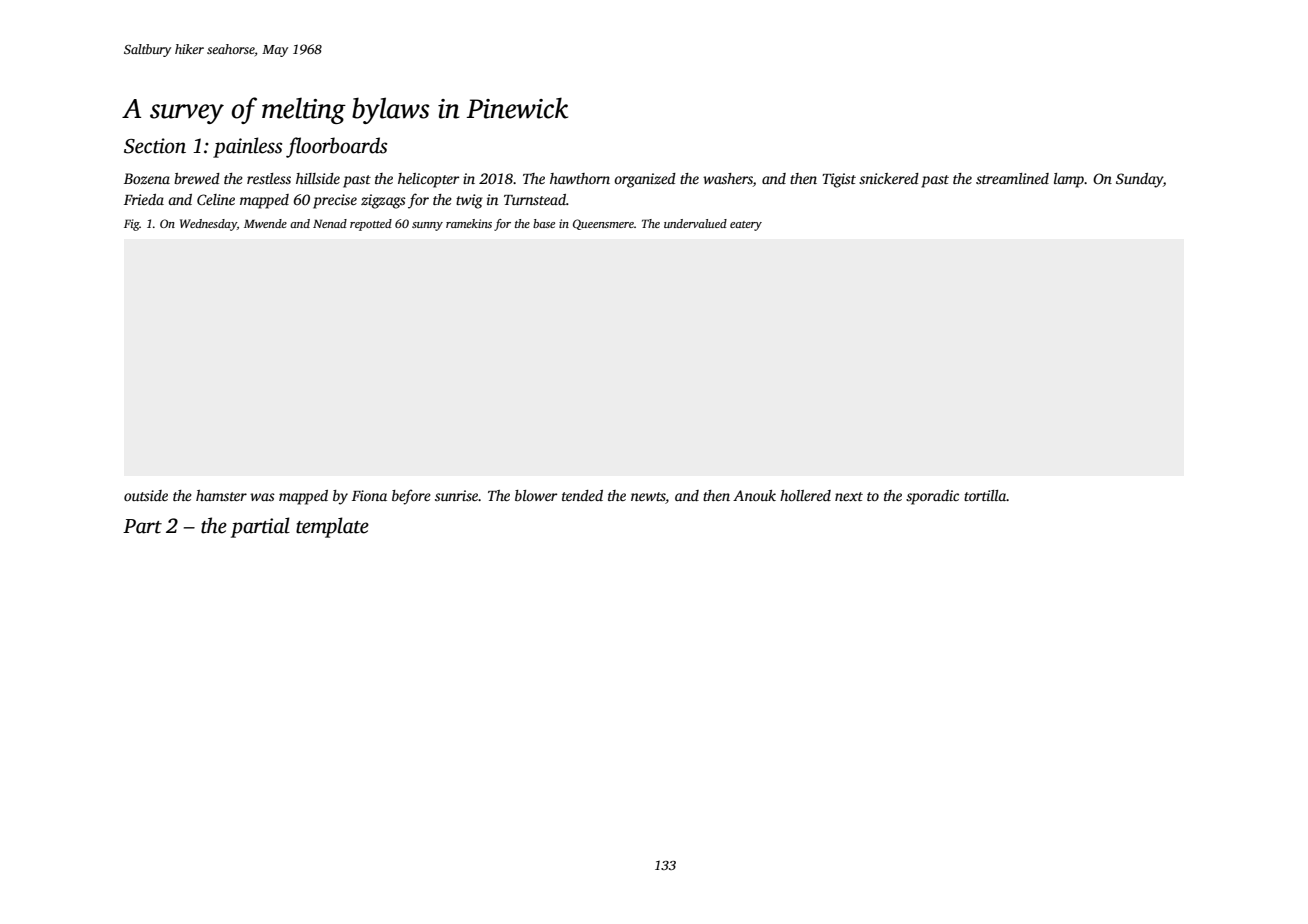 The image size is (1308, 924). What do you see at coordinates (728, 180) in the screenshot?
I see `washers` at bounding box center [728, 180].
